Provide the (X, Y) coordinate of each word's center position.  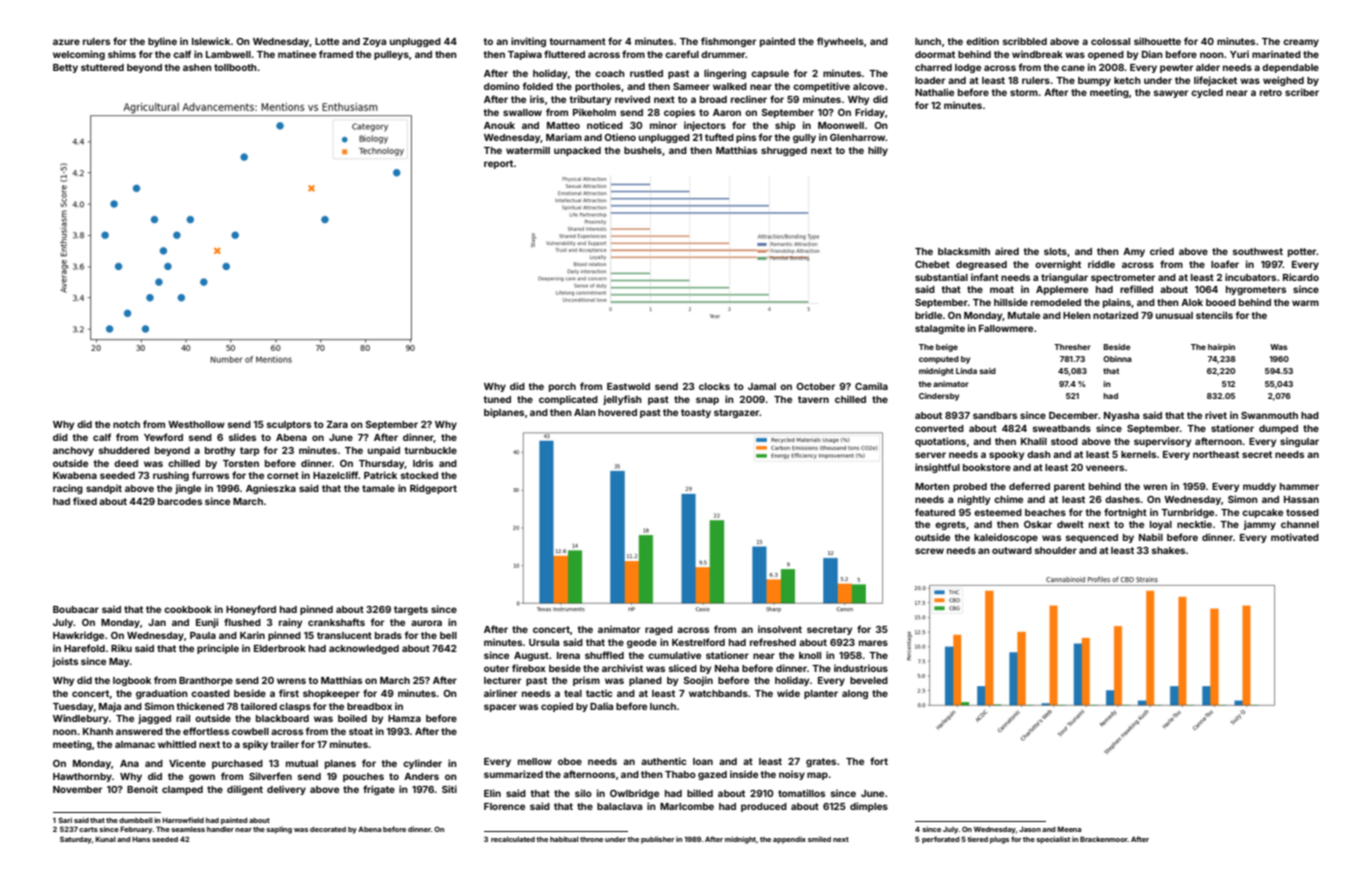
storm (1024, 92)
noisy (792, 775)
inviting (528, 42)
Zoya (374, 42)
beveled (869, 680)
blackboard (282, 718)
